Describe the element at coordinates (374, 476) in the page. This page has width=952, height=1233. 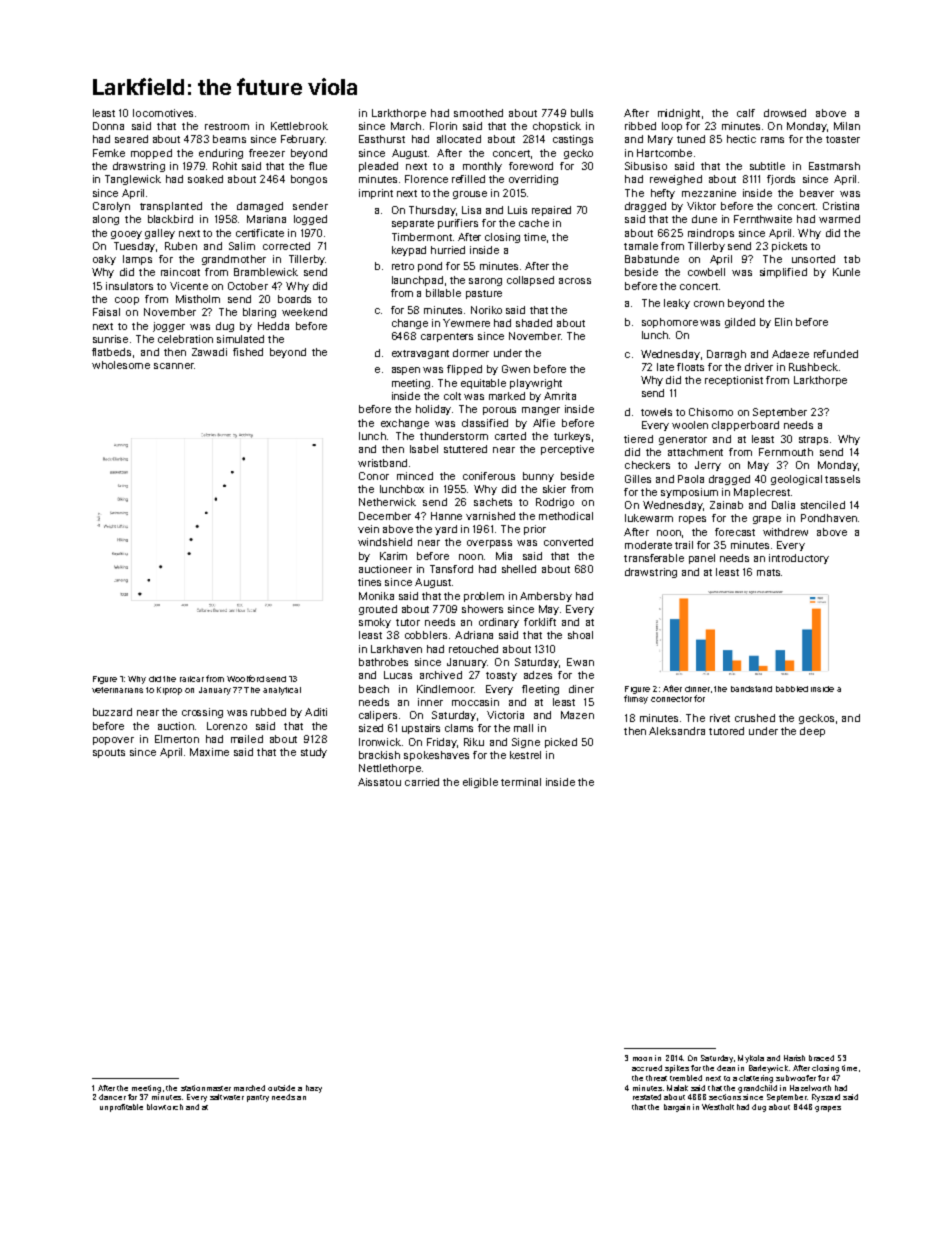
I see `Conor` at that location.
